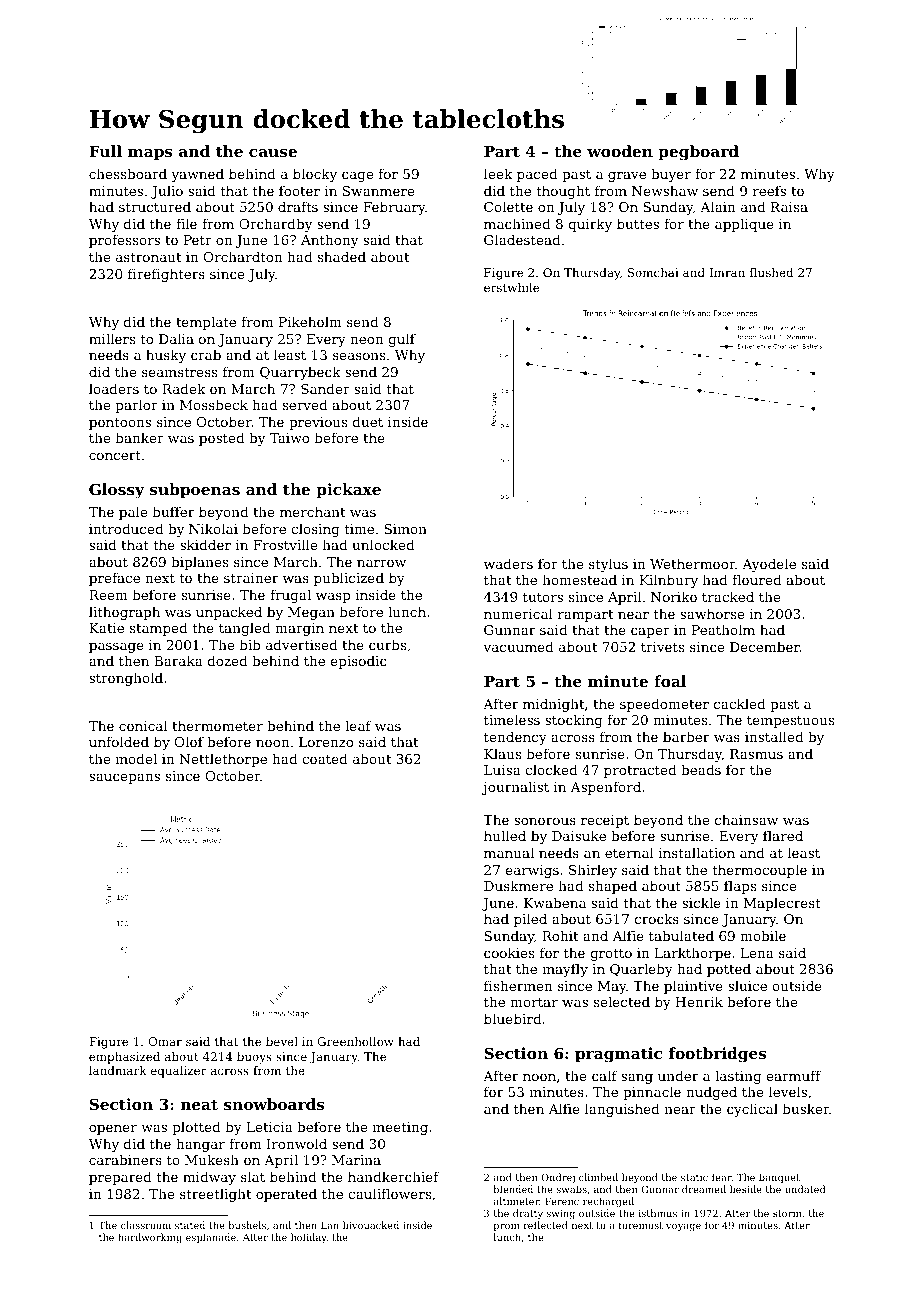 This page has height=1308, width=924. Describe the element at coordinates (498, 173) in the page. I see `leek` at that location.
